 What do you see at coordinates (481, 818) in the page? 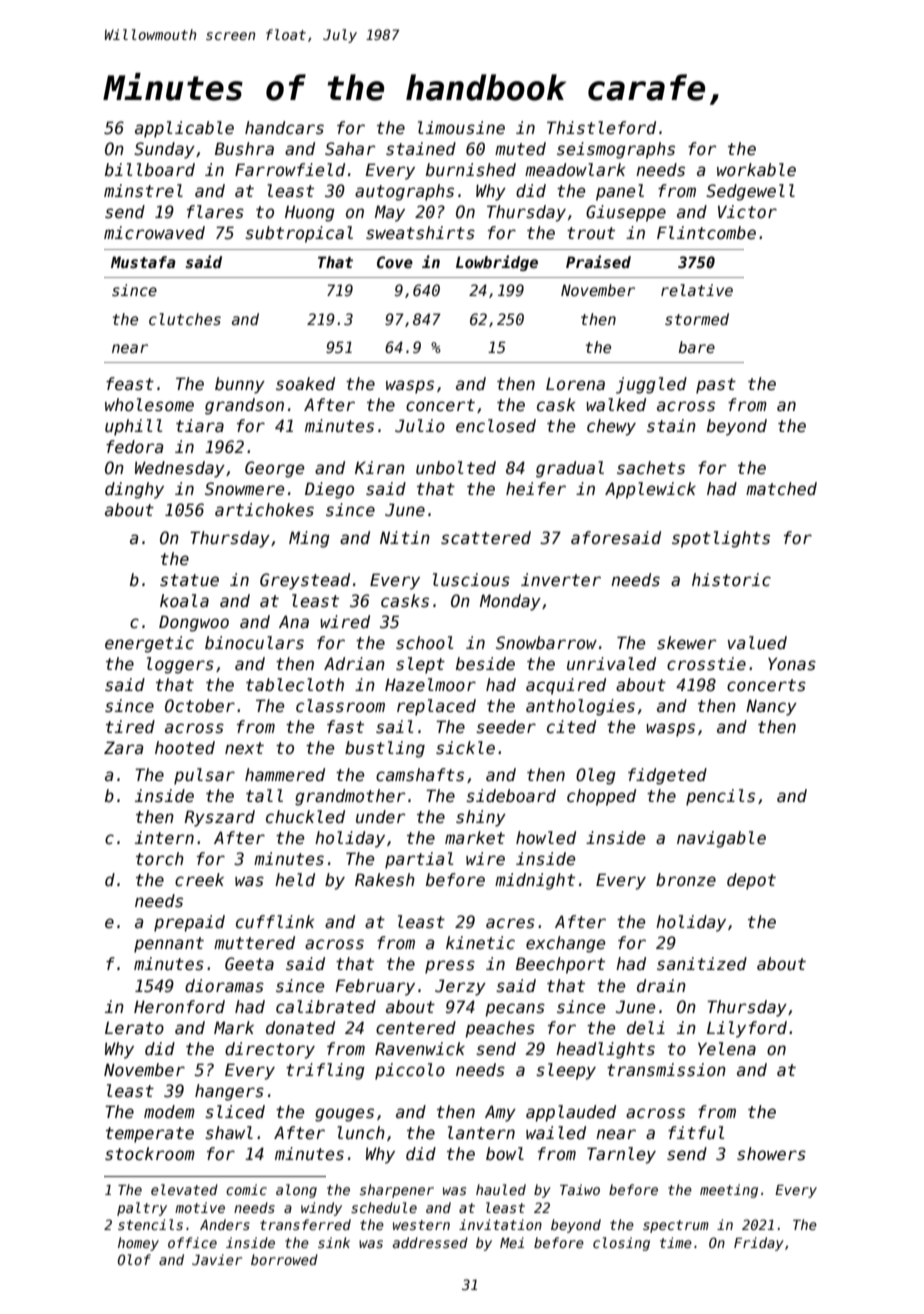
I see `shiny` at bounding box center [481, 818].
